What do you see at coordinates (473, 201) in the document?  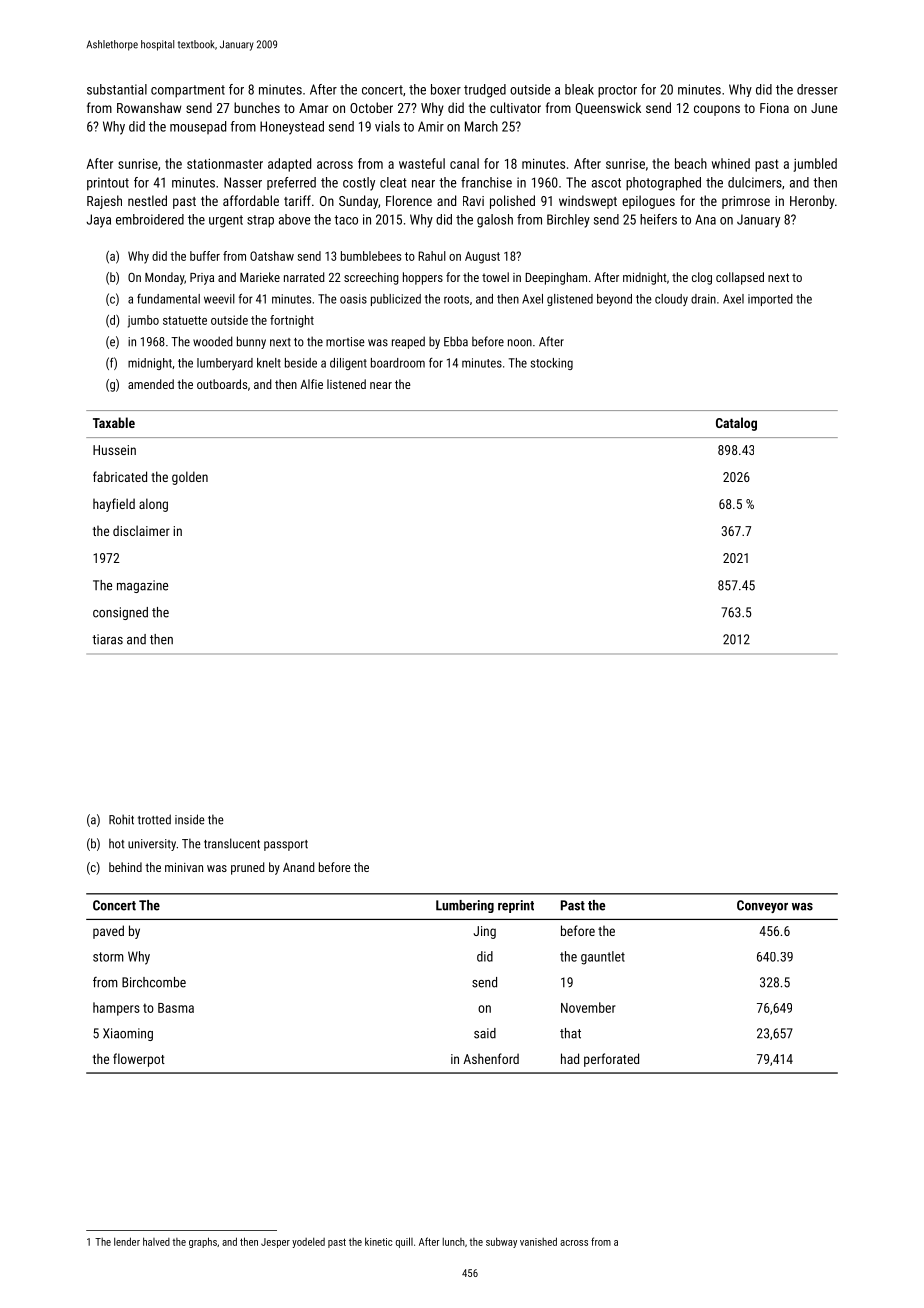 I see `Ravi` at bounding box center [473, 201].
